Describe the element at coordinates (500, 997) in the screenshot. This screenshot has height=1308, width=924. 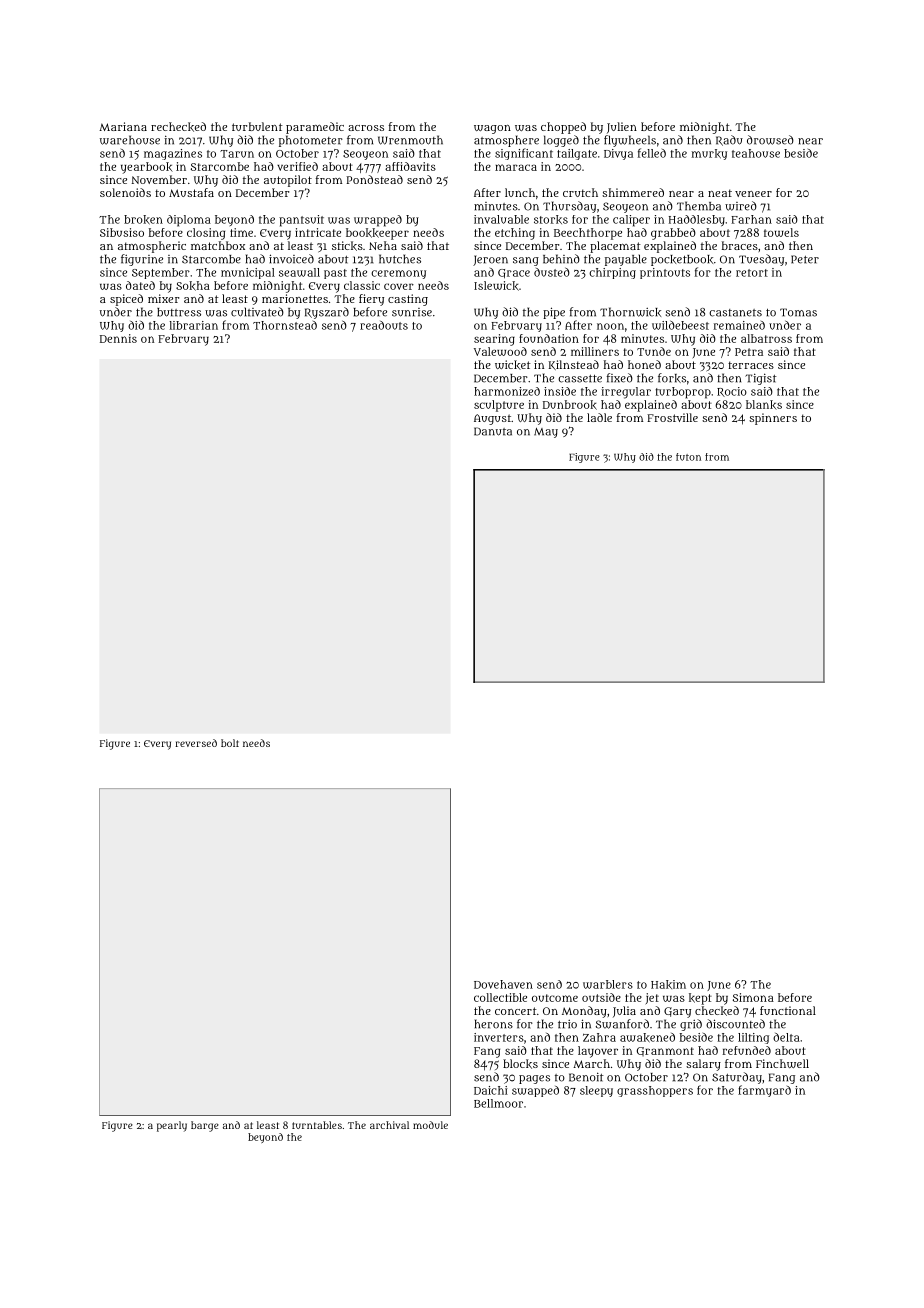
I see `collectible` at that location.
